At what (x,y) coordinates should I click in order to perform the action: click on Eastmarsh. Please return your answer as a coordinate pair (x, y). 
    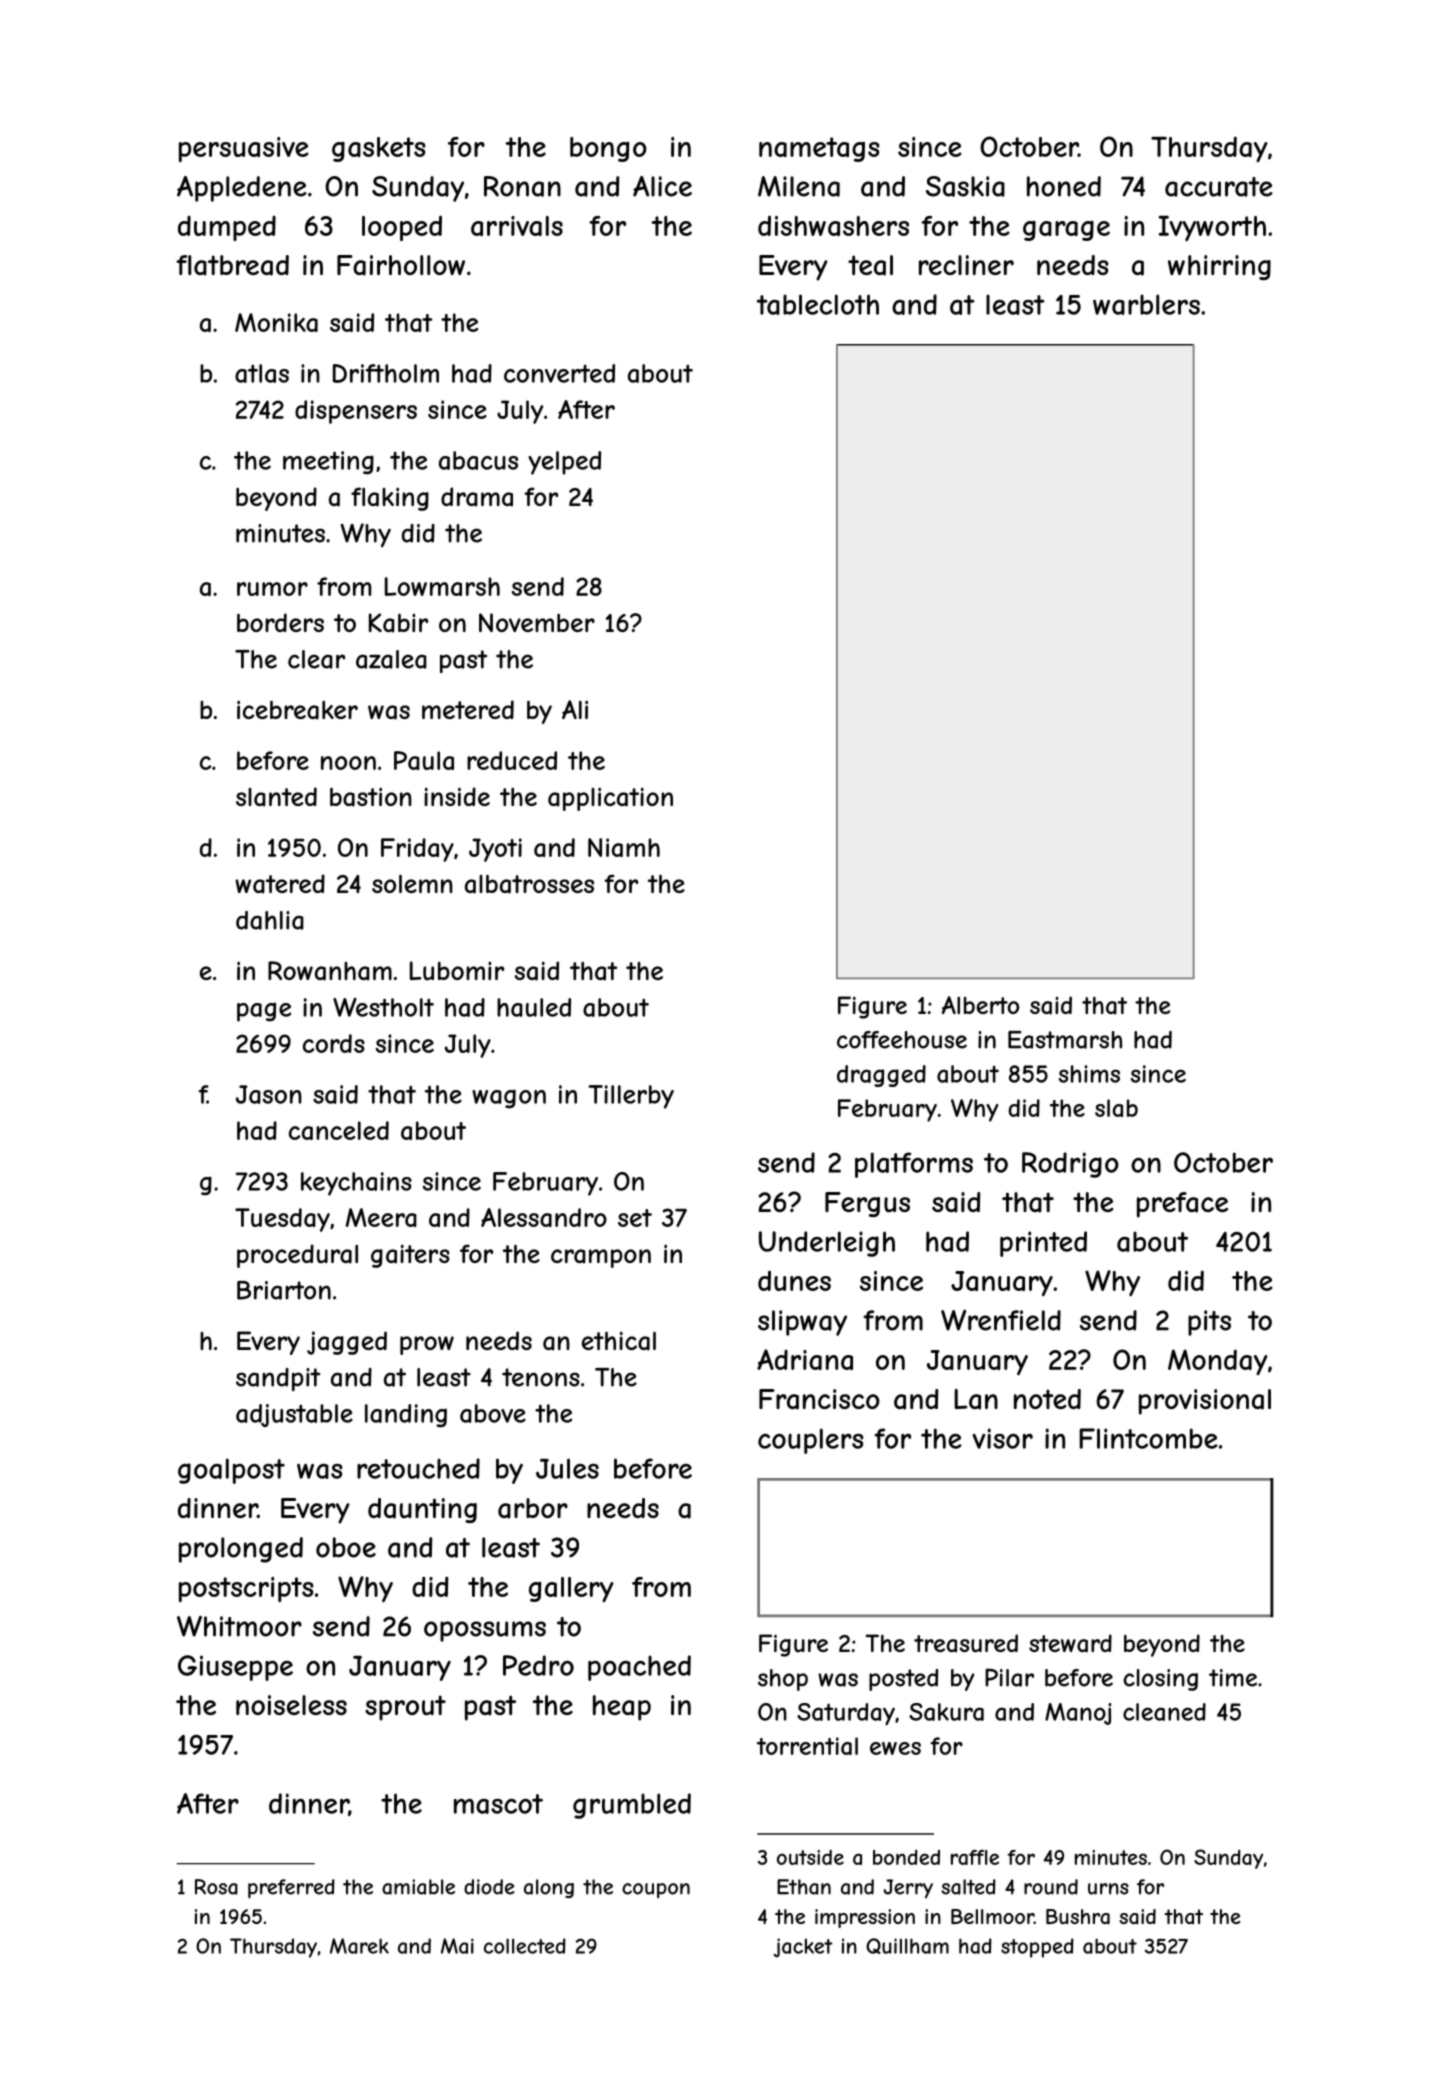
    Looking at the image, I should click on (1065, 1040).
